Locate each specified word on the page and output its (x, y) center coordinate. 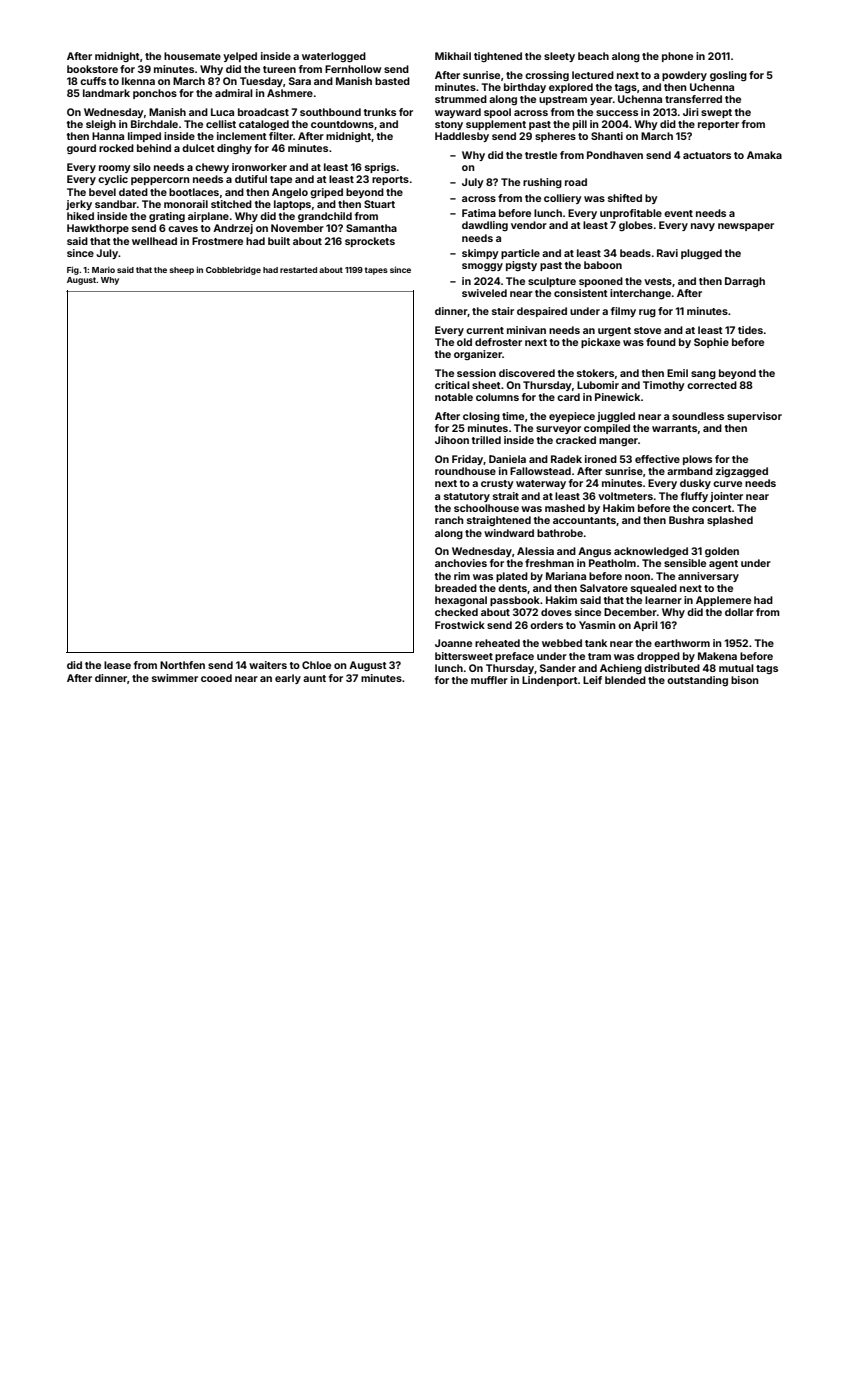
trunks (380, 112)
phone (677, 57)
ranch (449, 520)
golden (722, 552)
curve (727, 484)
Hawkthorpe (98, 229)
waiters (268, 665)
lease (117, 665)
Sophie (711, 343)
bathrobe (560, 533)
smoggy (482, 267)
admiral (234, 93)
